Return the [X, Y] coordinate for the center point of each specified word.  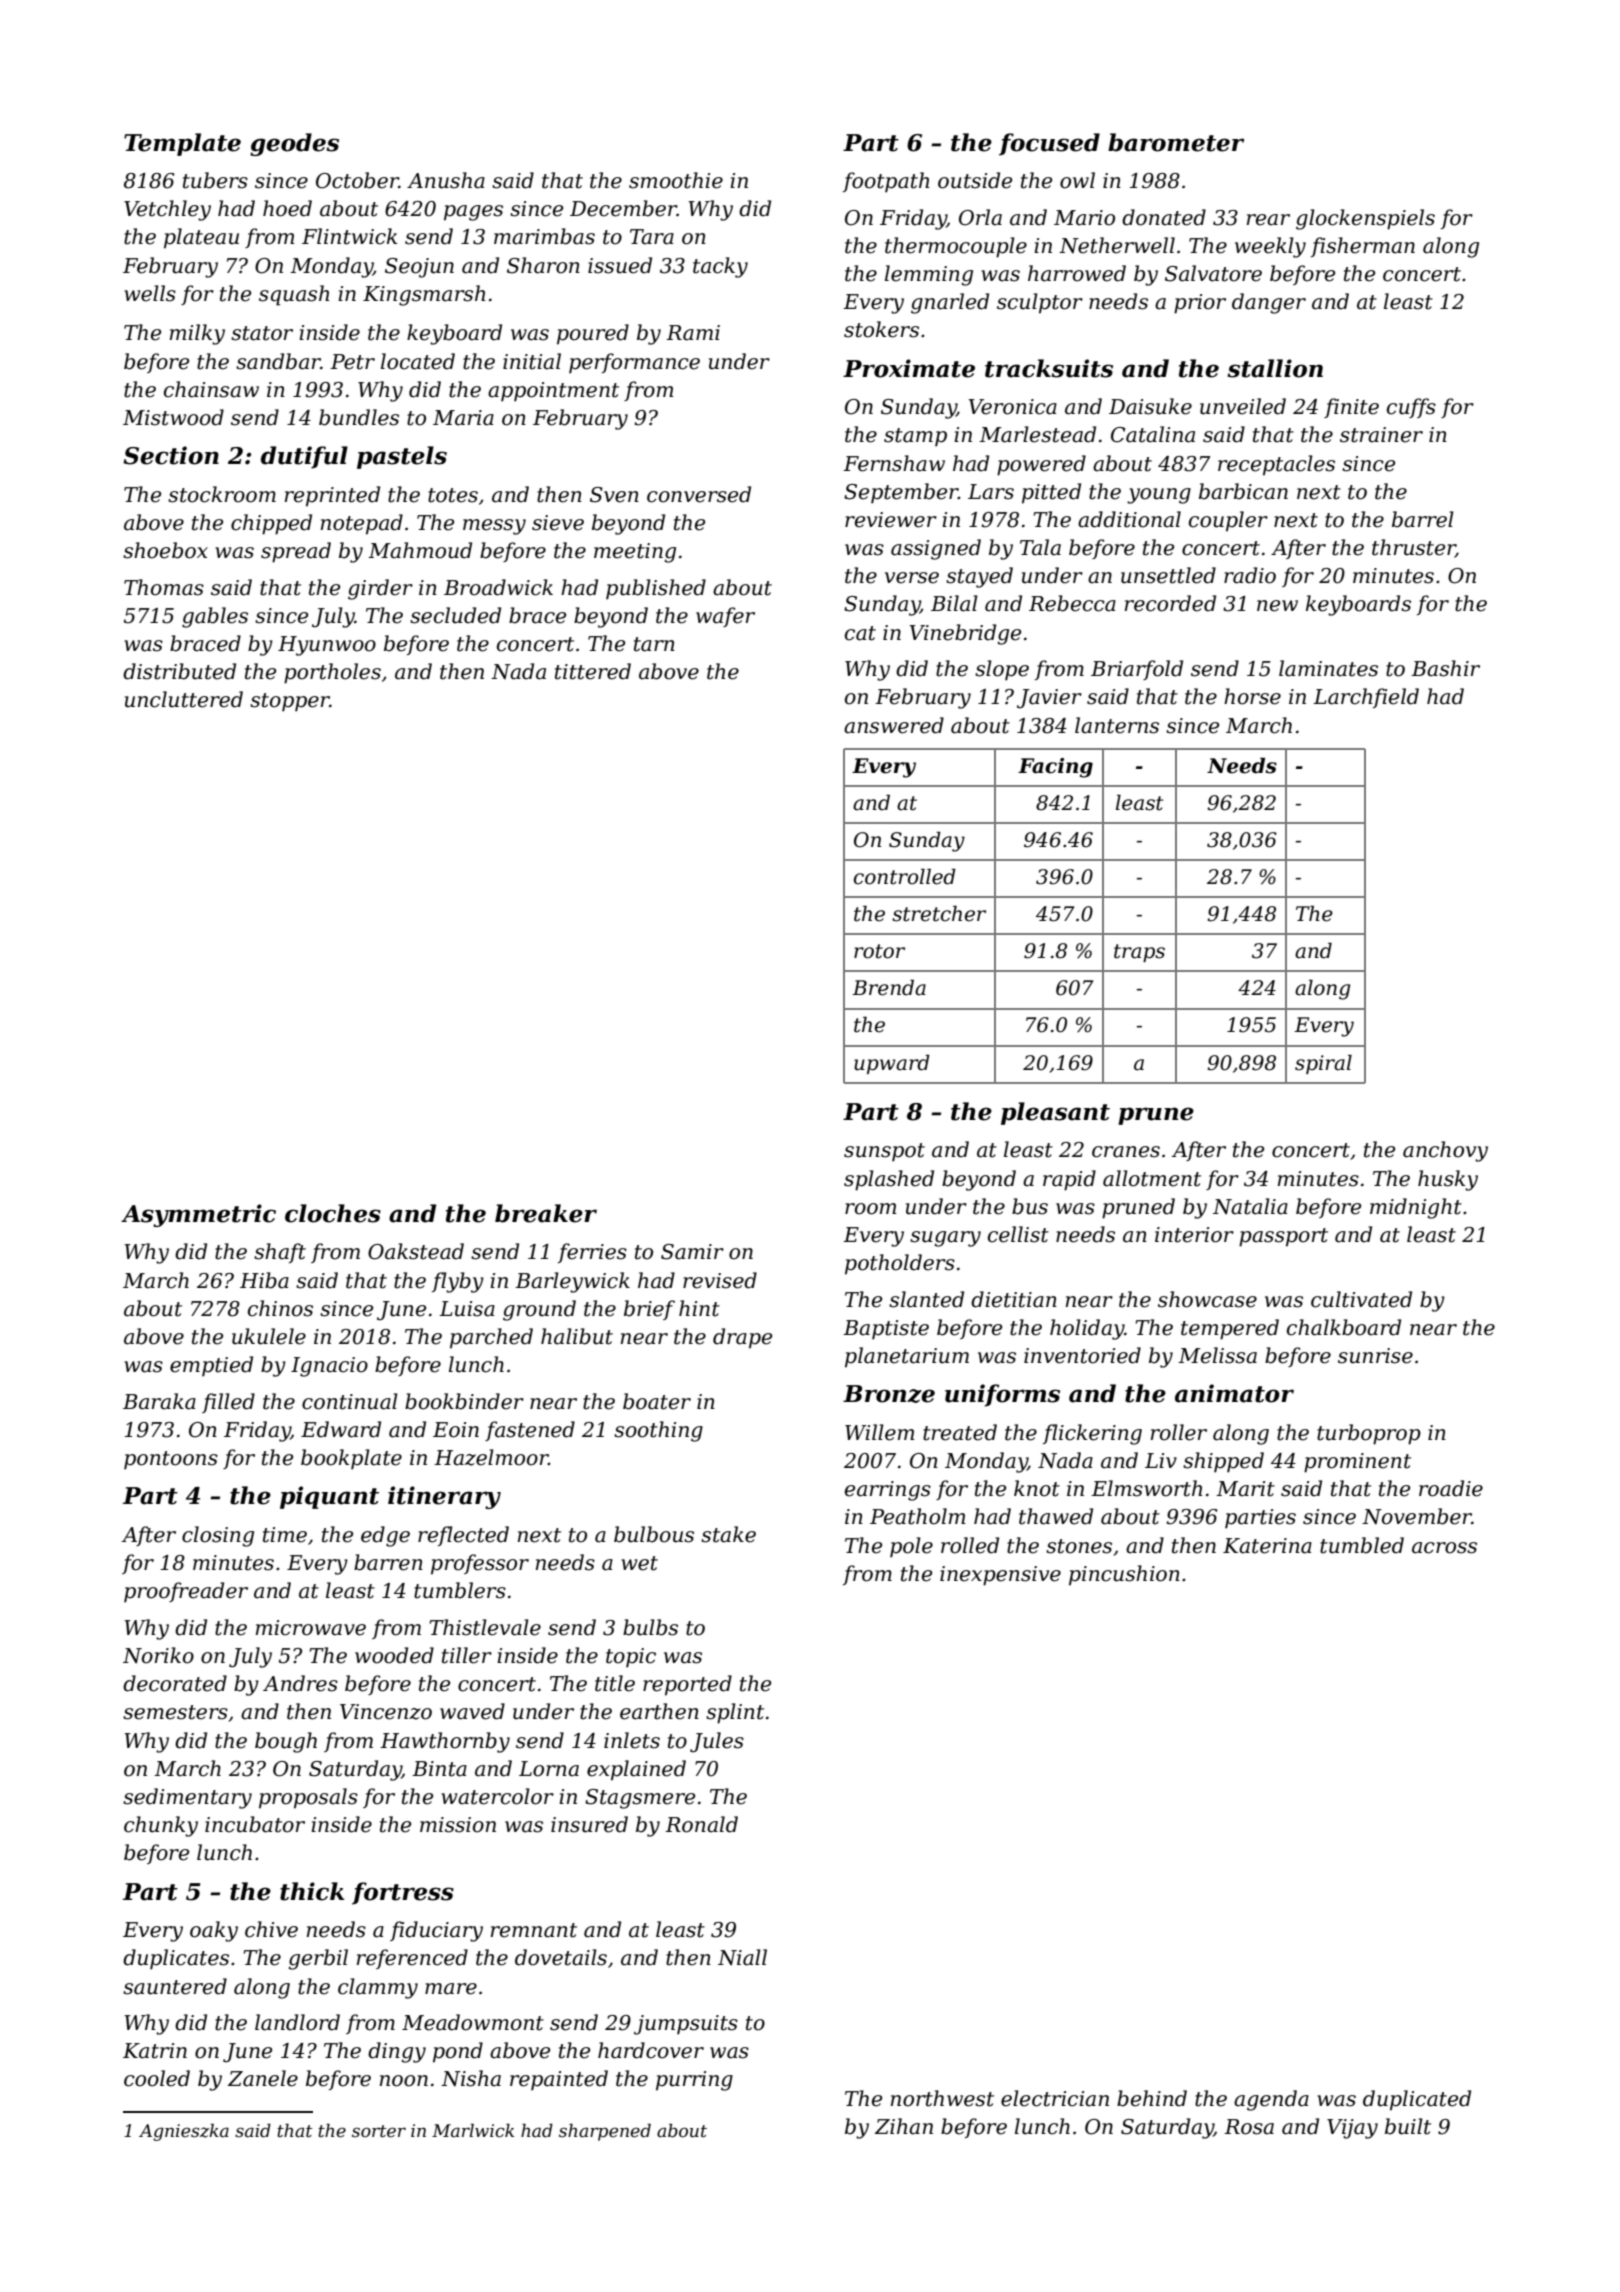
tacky [720, 267]
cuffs [1411, 408]
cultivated [1361, 1299]
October [357, 180]
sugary [945, 1239]
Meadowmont [473, 2022]
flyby [458, 1282]
